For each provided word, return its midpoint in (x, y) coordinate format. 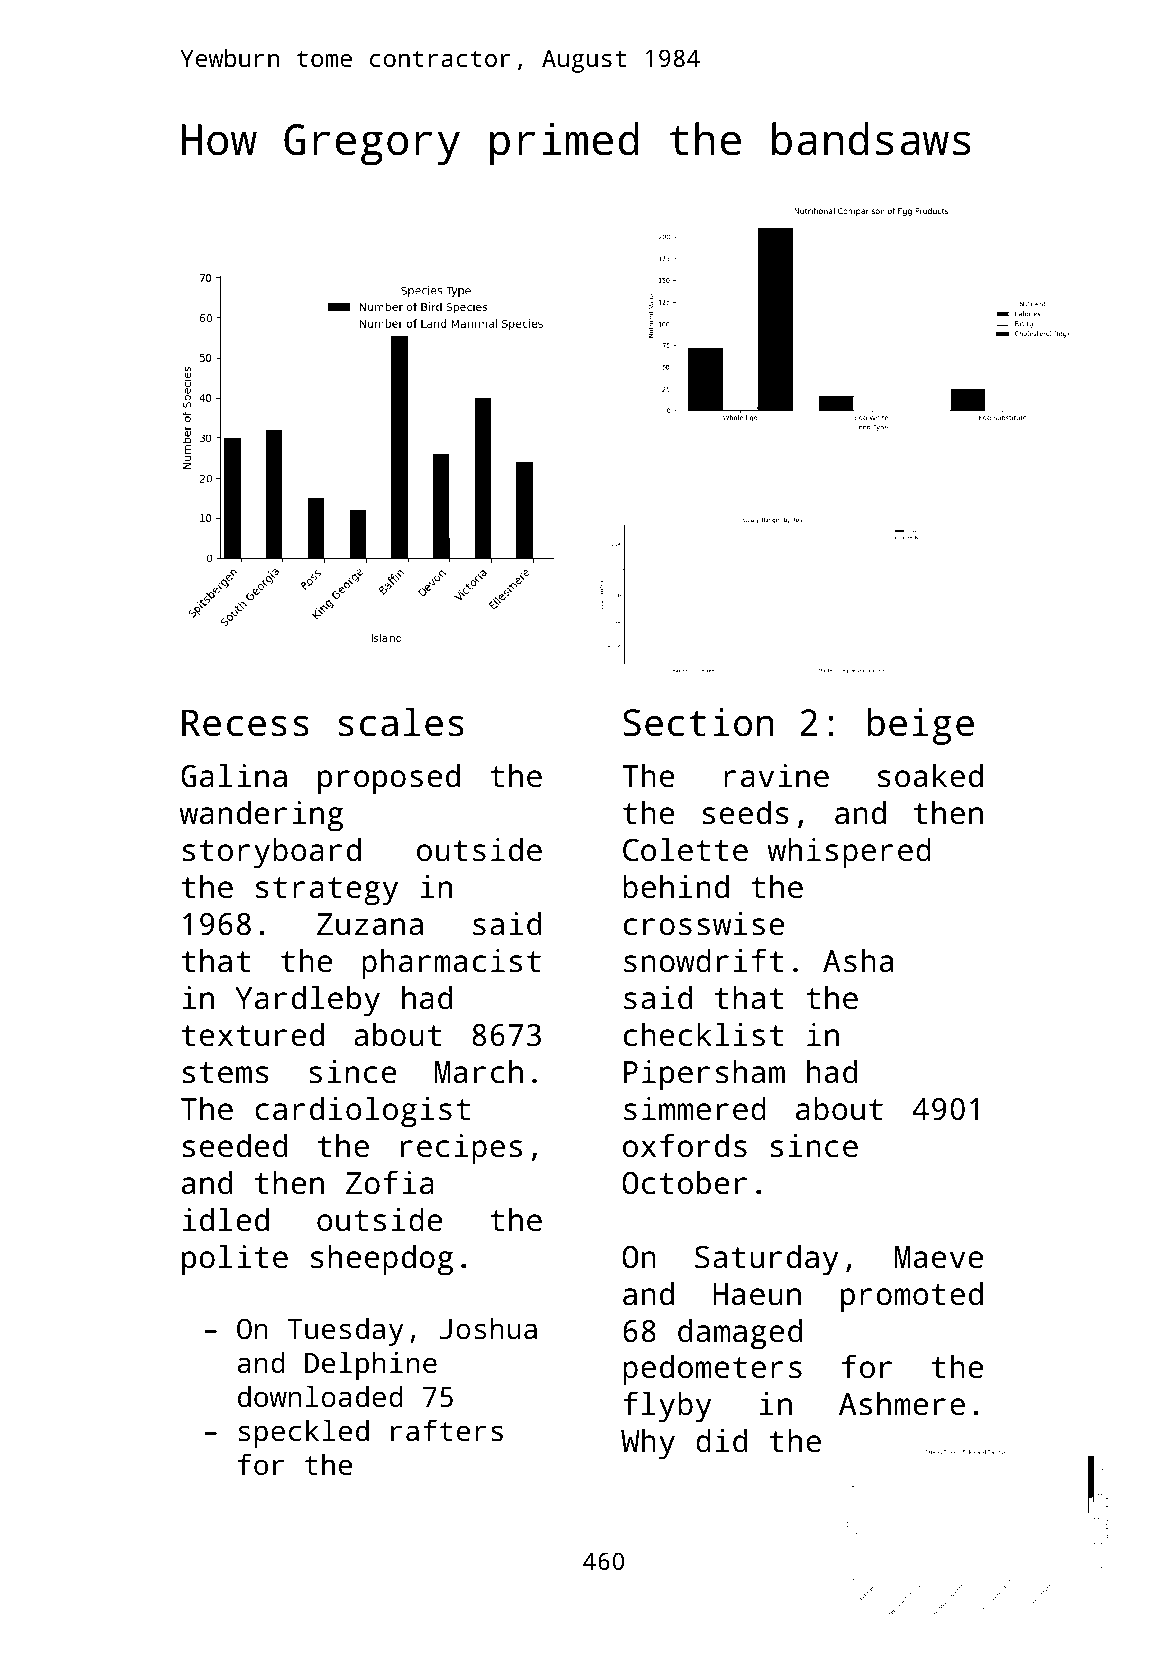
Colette (685, 850)
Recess (245, 723)
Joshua (488, 1328)
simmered (695, 1109)
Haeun (757, 1294)
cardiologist (362, 1112)
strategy (327, 891)
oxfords (685, 1145)
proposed (389, 779)
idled (225, 1220)
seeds (746, 813)
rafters (447, 1430)
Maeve (939, 1257)
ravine (776, 776)
